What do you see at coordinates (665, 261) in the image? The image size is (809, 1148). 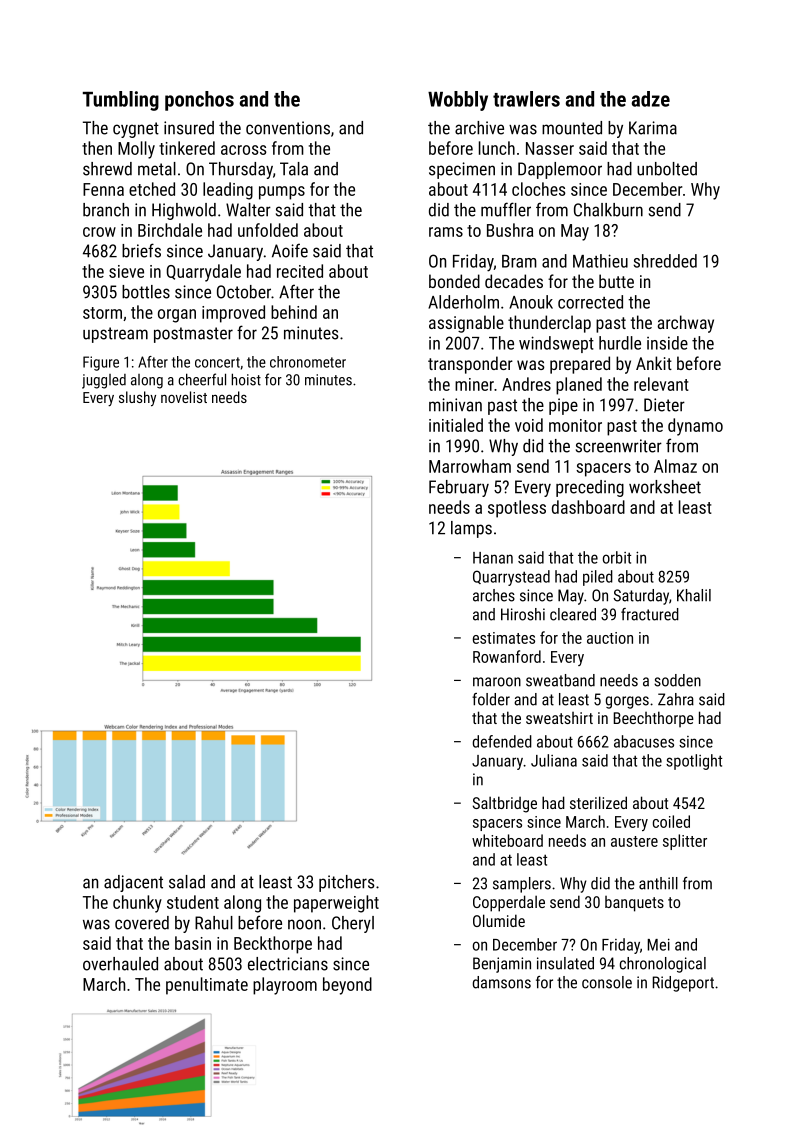 I see `shredded` at bounding box center [665, 261].
